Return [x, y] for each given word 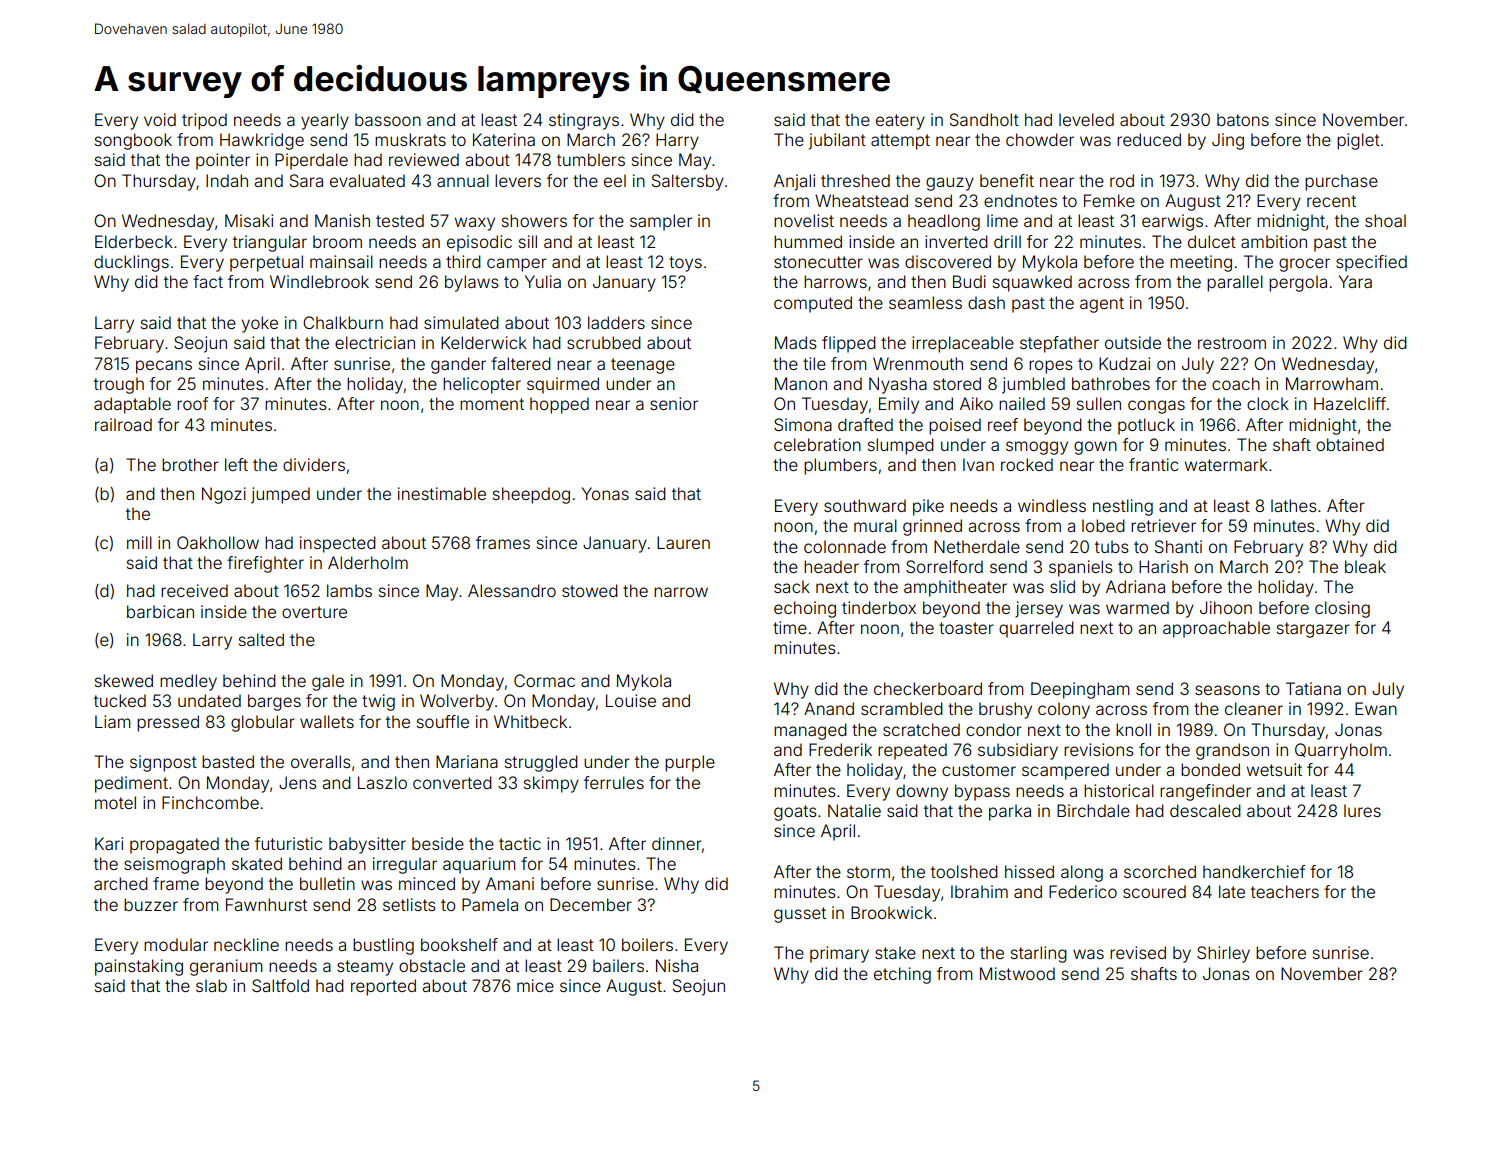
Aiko [976, 403]
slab [211, 985]
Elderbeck [134, 241]
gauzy [950, 184]
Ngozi [224, 495]
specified [1371, 263]
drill [1007, 241]
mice [535, 985]
